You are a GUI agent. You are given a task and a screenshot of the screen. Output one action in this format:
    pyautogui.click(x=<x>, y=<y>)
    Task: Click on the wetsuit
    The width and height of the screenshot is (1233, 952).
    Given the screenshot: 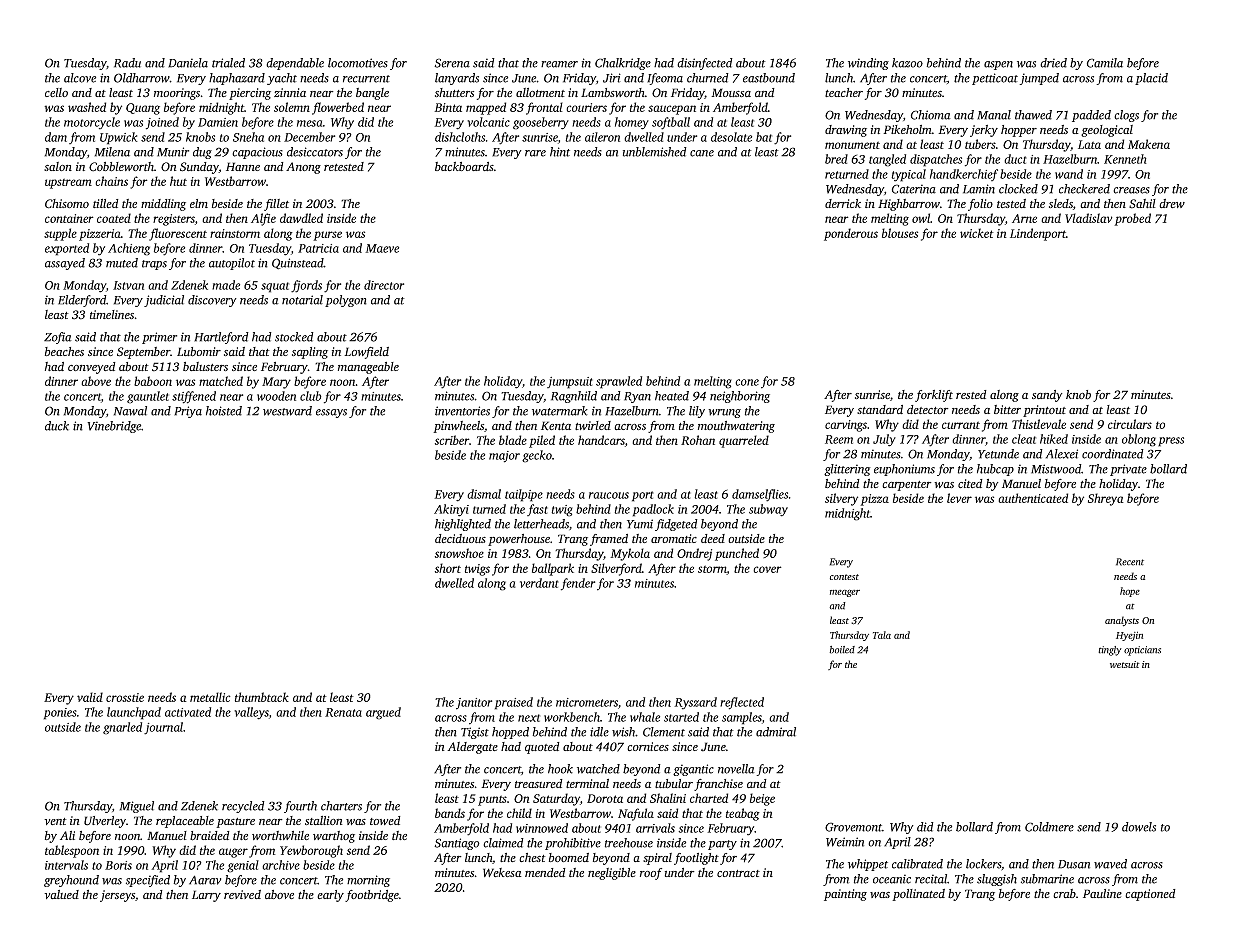 What is the action you would take?
    pyautogui.click(x=1125, y=664)
